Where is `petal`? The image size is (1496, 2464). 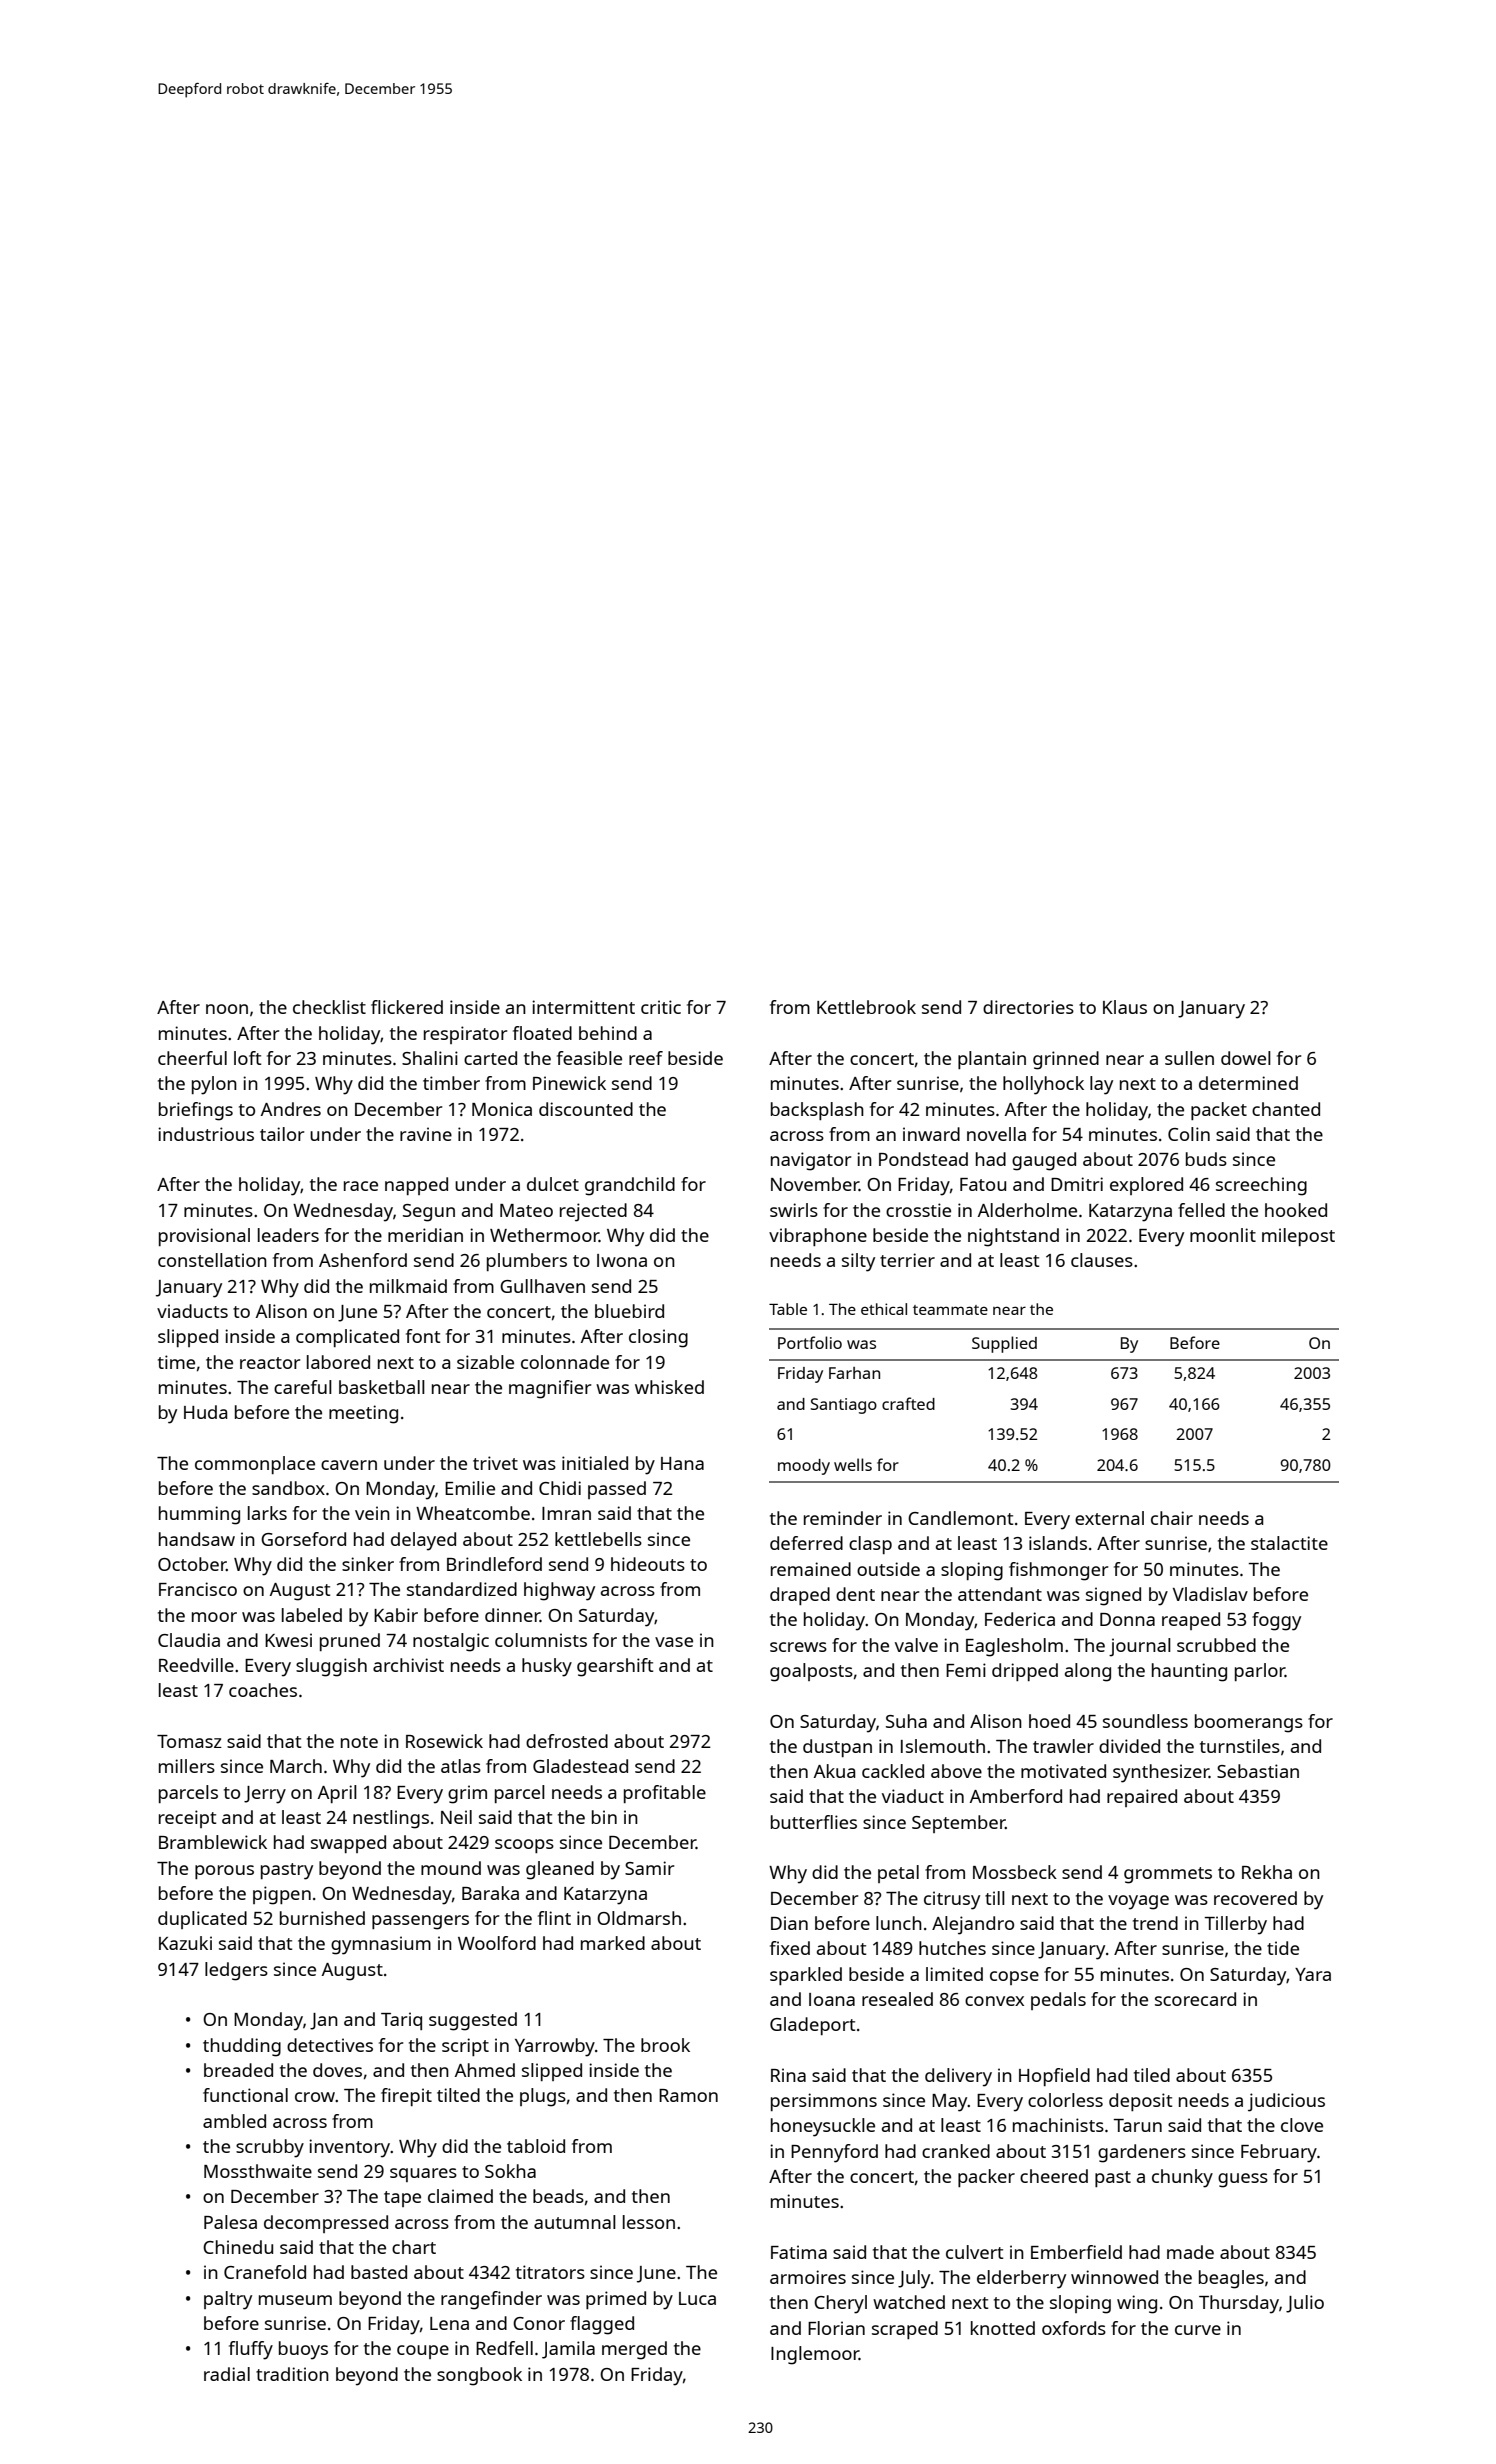 petal is located at coordinates (898, 1874).
